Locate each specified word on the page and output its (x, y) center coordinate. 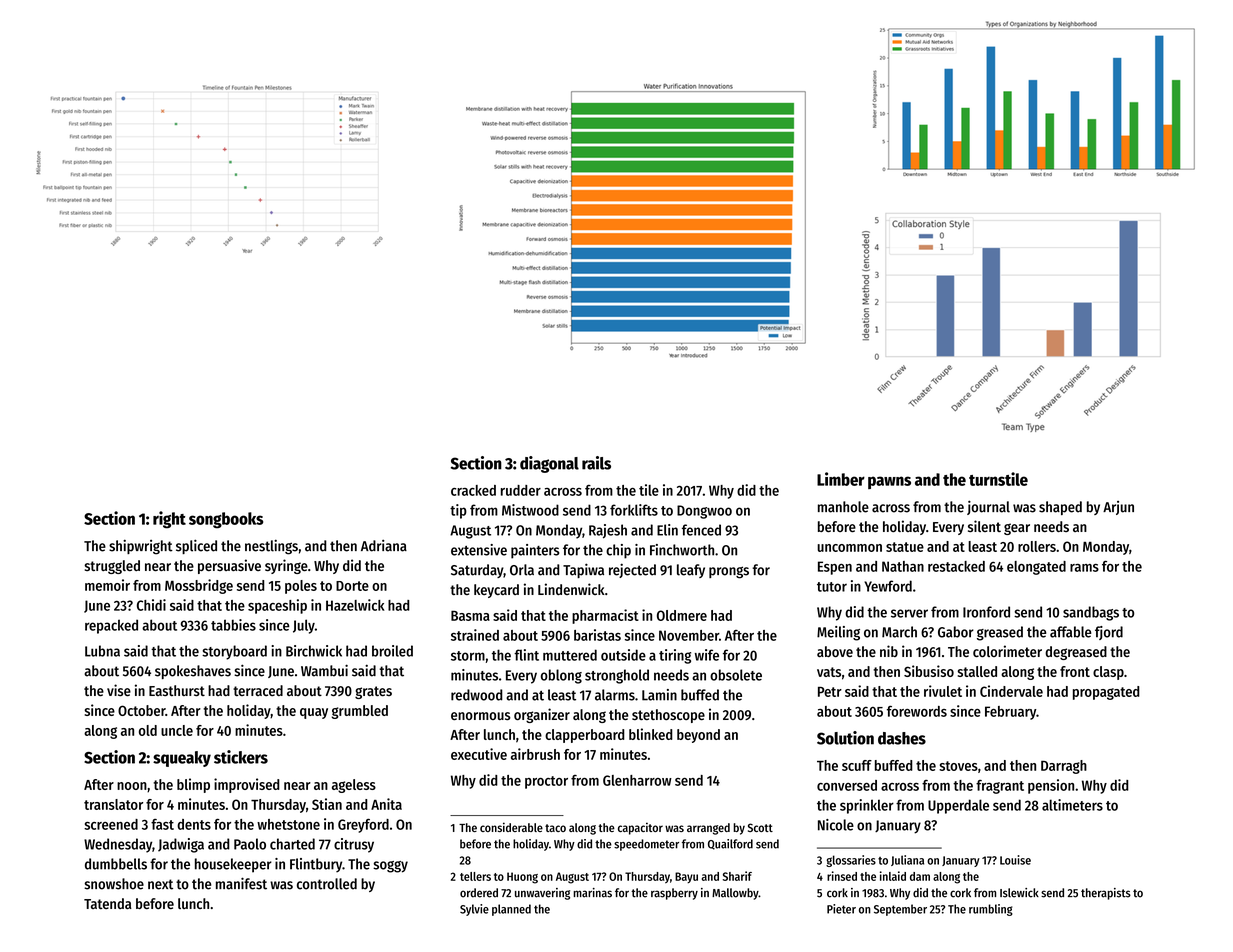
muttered (570, 655)
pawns (889, 482)
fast (162, 824)
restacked (956, 566)
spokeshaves (193, 672)
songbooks (226, 520)
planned (511, 910)
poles (301, 587)
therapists (1106, 894)
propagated (1106, 693)
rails (596, 463)
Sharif (737, 876)
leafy (691, 571)
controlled (327, 884)
